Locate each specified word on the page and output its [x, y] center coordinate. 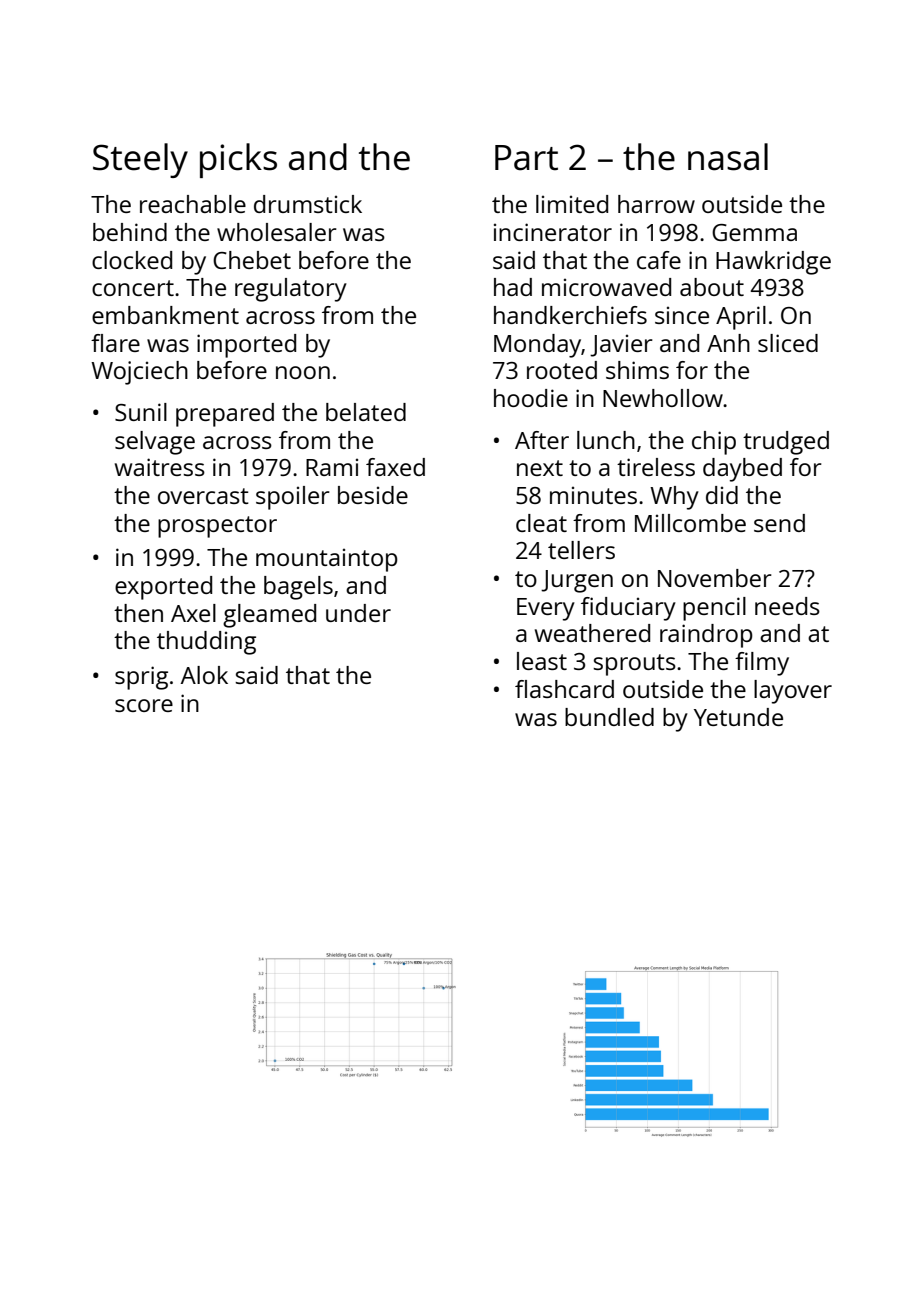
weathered [592, 633]
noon [303, 372]
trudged [786, 443]
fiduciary [628, 609]
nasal [728, 157]
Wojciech [139, 373]
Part [526, 158]
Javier [621, 346]
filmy [762, 664]
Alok [204, 675]
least [542, 661]
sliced [788, 343]
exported [163, 588]
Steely [140, 160]
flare [115, 343]
